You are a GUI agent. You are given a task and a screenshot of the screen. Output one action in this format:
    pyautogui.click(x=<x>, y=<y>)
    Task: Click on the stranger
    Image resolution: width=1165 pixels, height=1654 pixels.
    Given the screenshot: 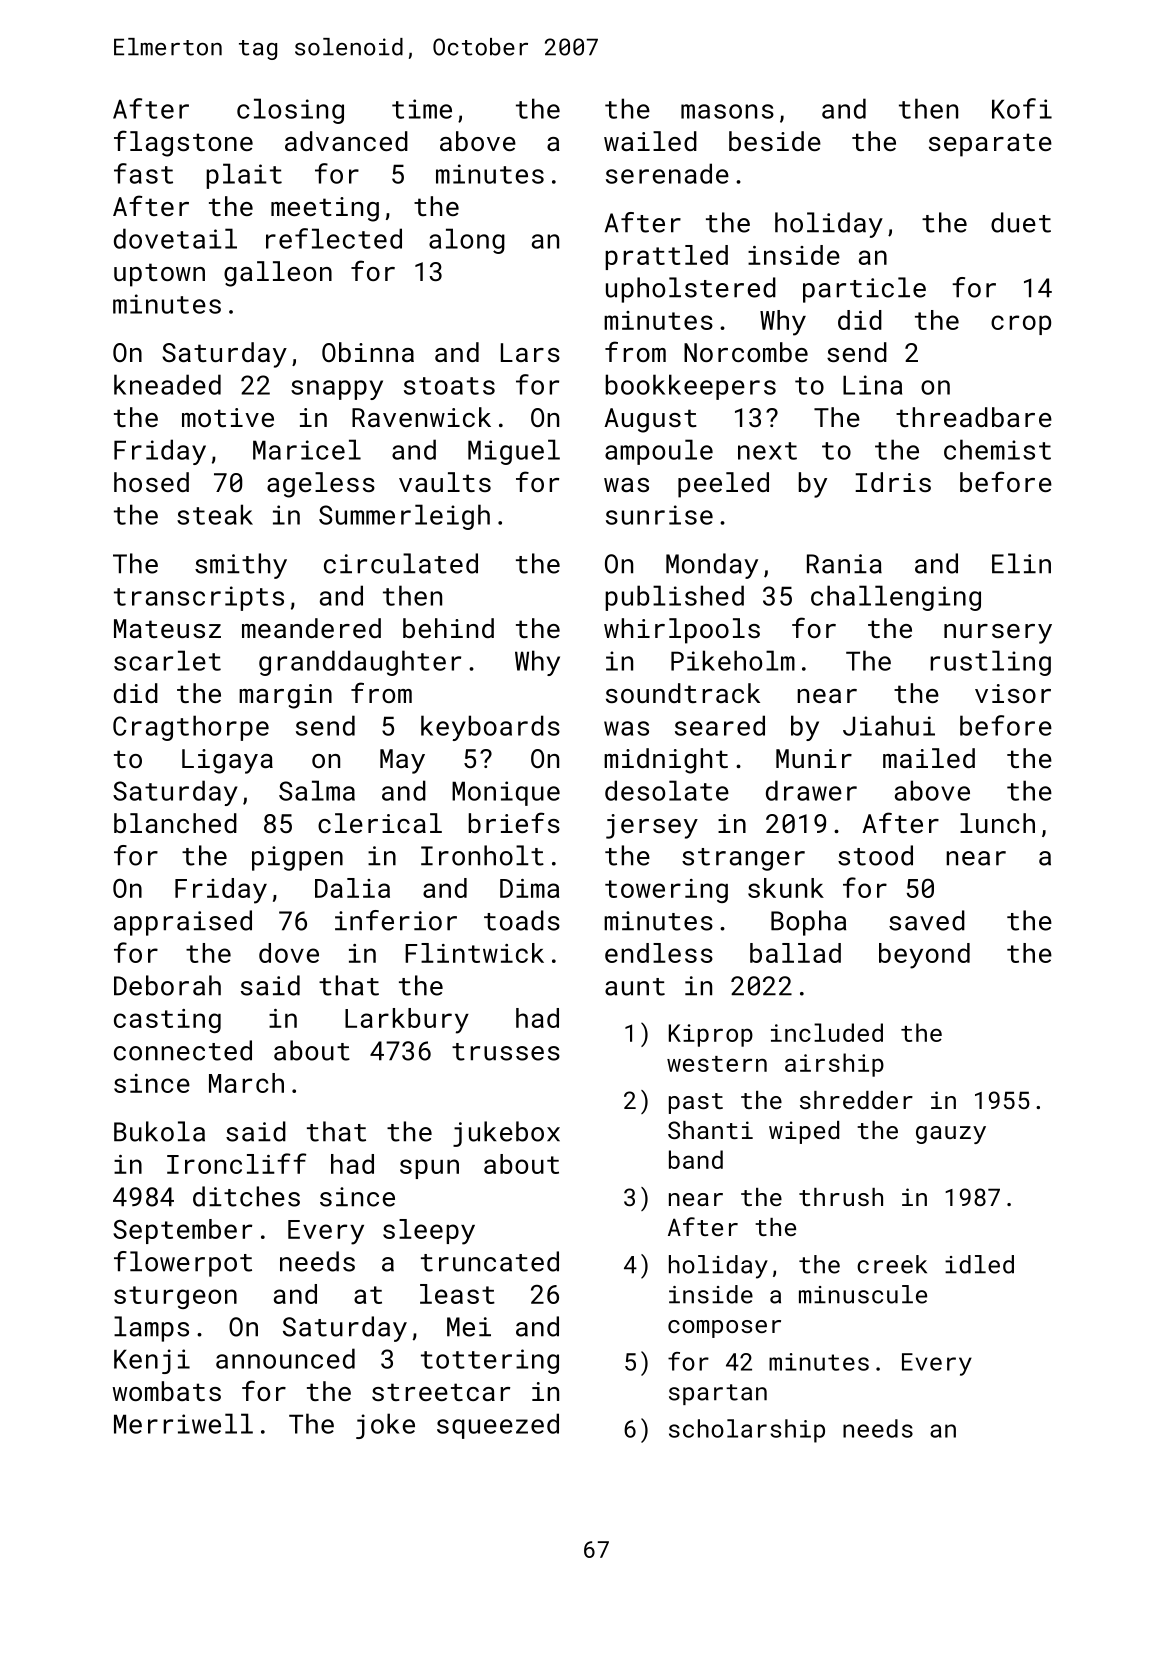 What is the action you would take?
    pyautogui.click(x=743, y=859)
